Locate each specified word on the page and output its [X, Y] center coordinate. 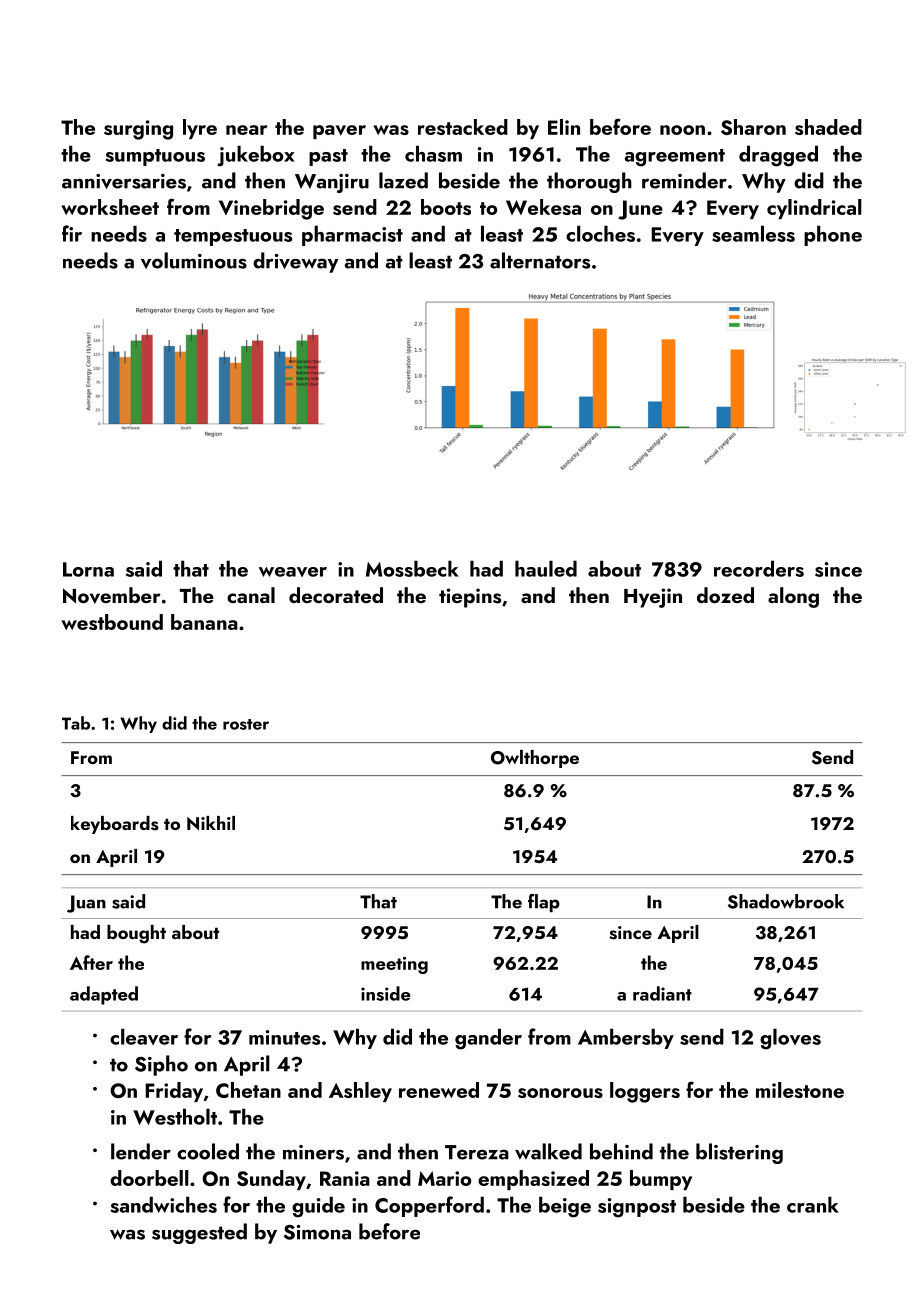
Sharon [753, 127]
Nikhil [211, 823]
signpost [637, 1208]
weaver [293, 572]
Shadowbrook [786, 901]
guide [318, 1207]
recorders [759, 568]
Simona [317, 1232]
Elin [564, 127]
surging [138, 130]
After [91, 962]
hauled [546, 568]
